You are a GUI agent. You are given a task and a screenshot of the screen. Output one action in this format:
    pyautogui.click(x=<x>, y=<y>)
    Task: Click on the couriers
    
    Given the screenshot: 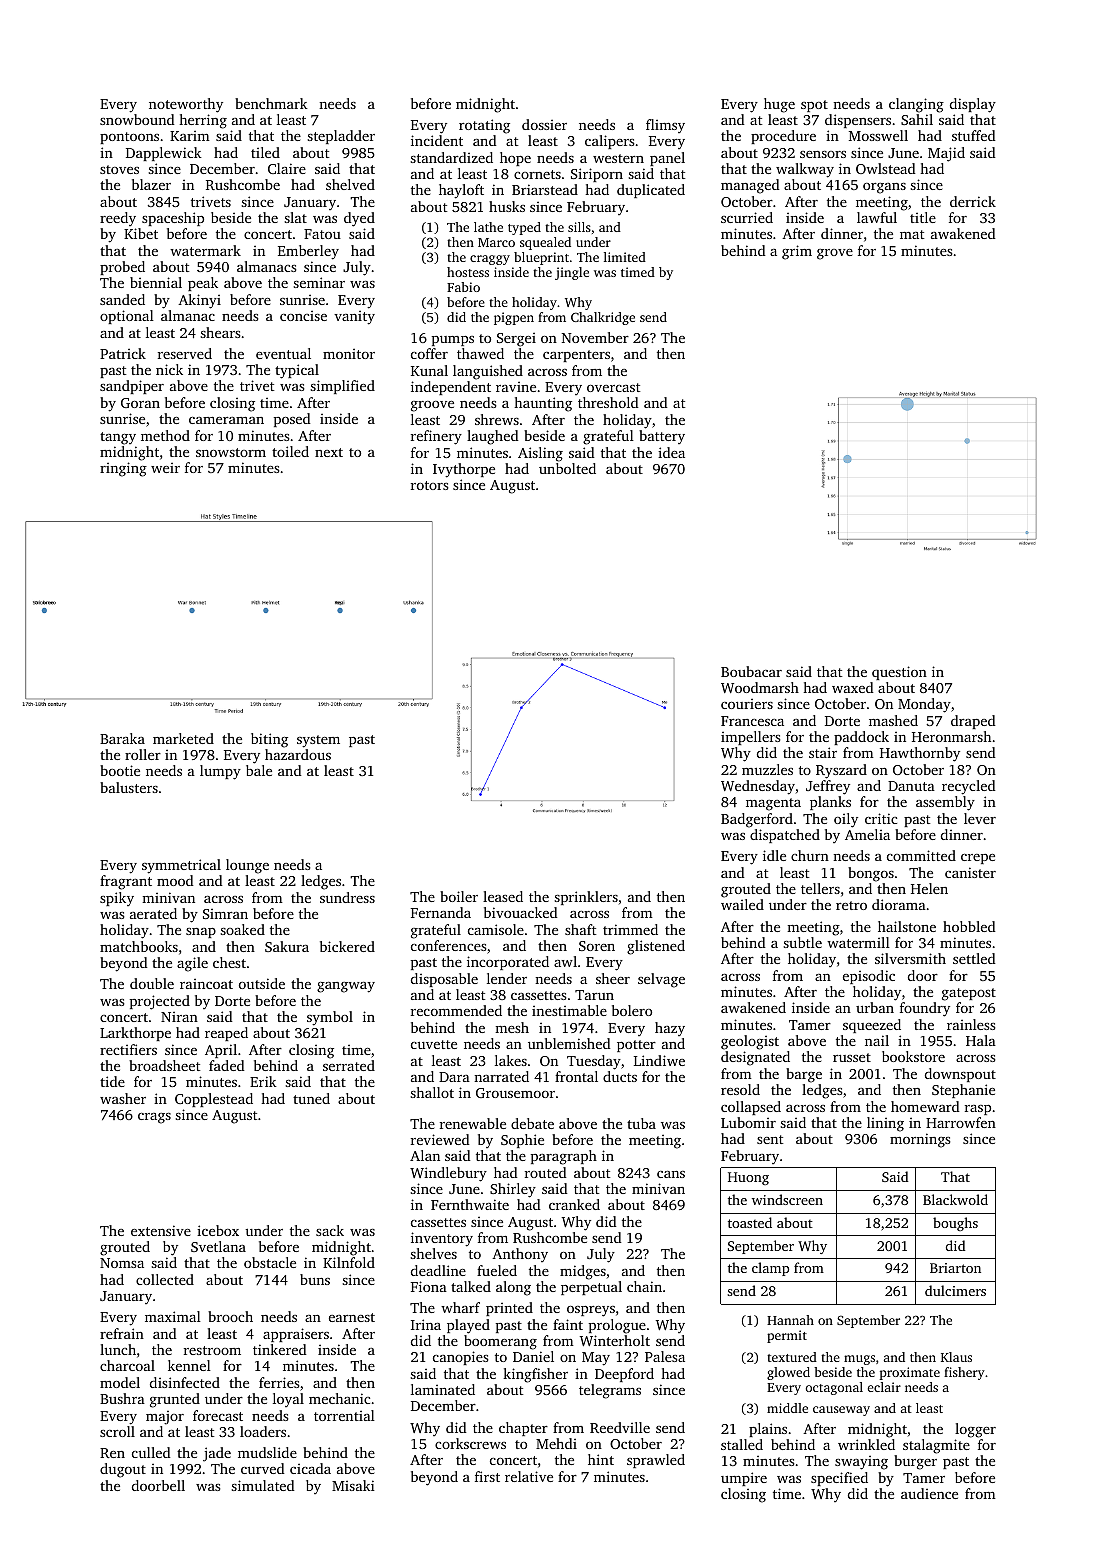 What is the action you would take?
    pyautogui.click(x=747, y=703)
